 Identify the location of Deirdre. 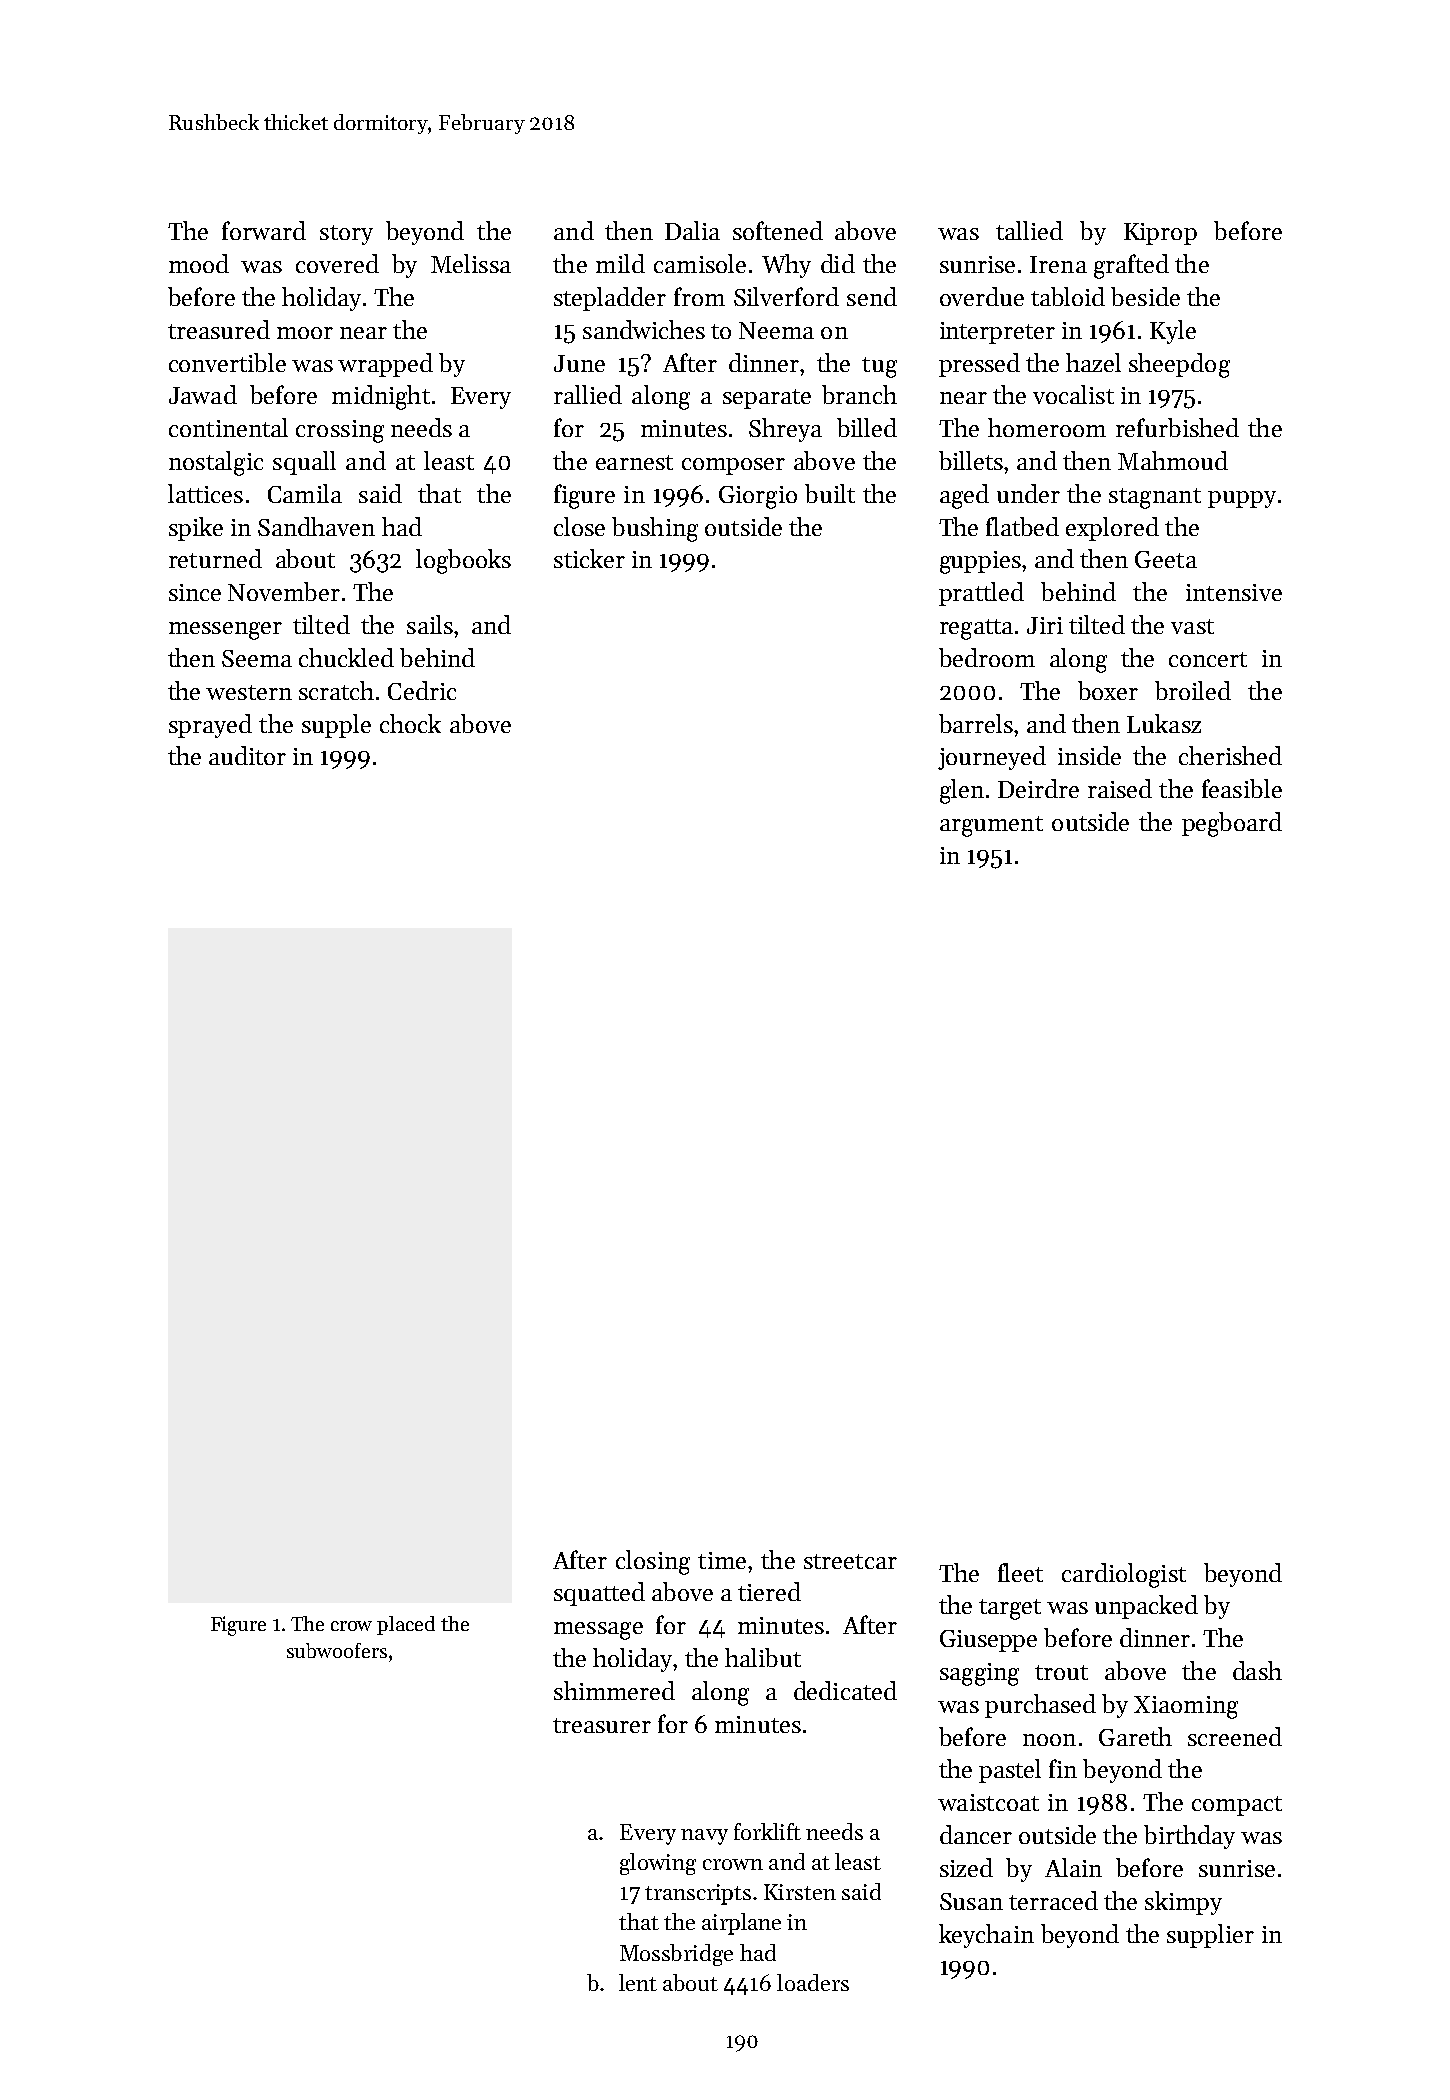
(1038, 788).
